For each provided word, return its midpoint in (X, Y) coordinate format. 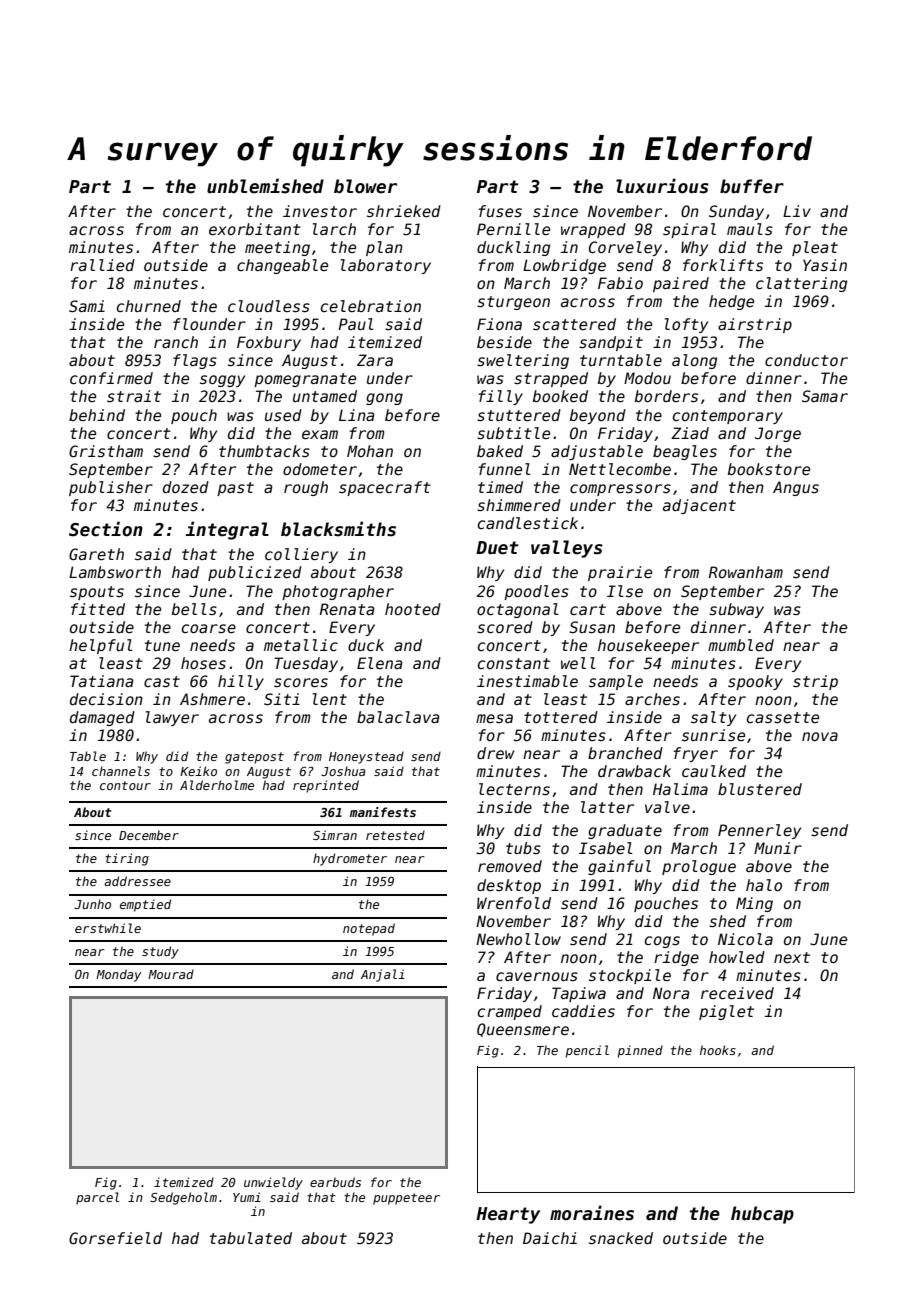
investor (320, 211)
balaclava (398, 717)
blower (365, 186)
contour (125, 785)
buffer (752, 186)
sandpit (611, 343)
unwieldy (273, 1183)
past (235, 489)
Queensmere (523, 1030)
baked (500, 451)
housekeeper (648, 646)
